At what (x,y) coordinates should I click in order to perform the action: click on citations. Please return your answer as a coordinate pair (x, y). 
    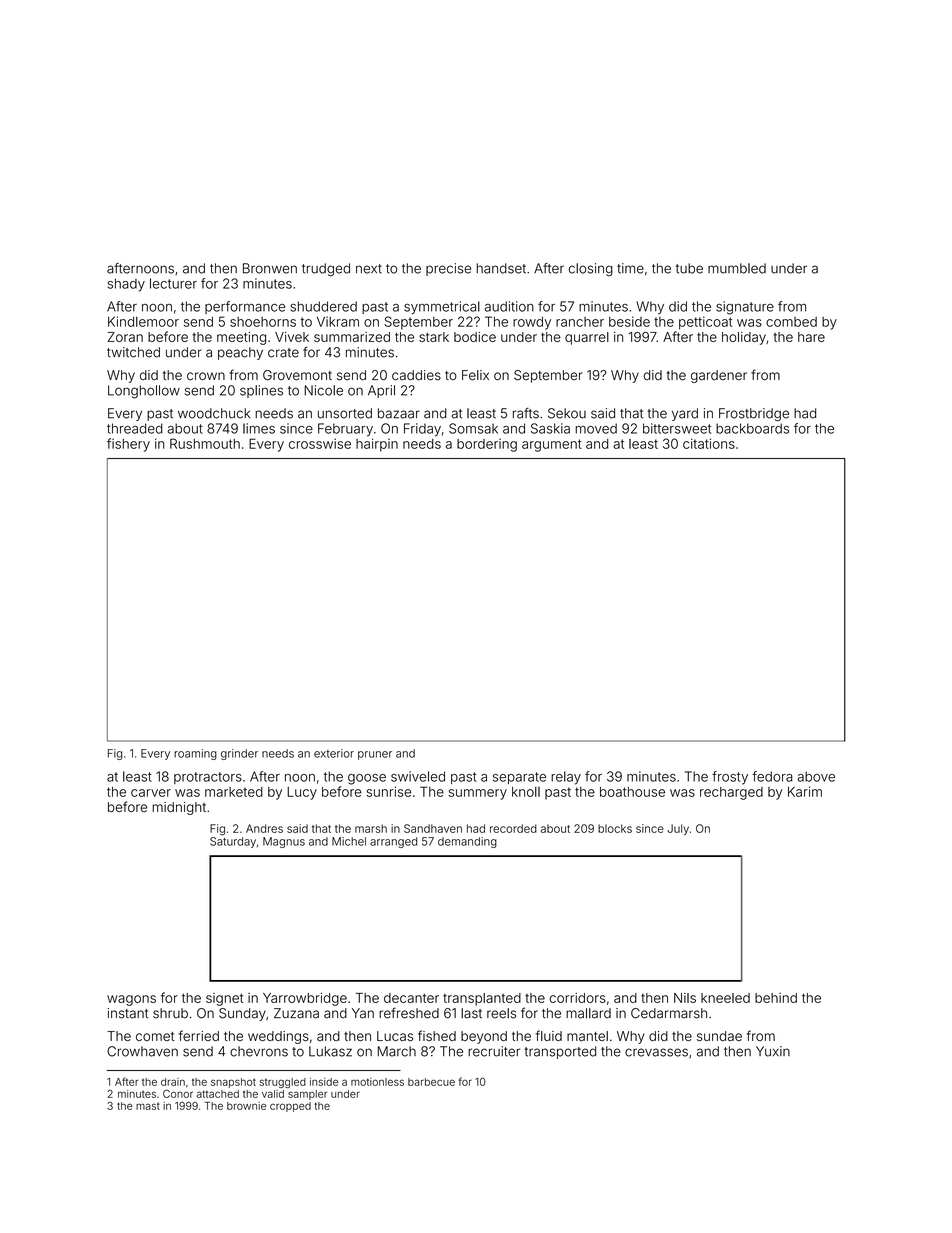
    Looking at the image, I should click on (709, 443).
